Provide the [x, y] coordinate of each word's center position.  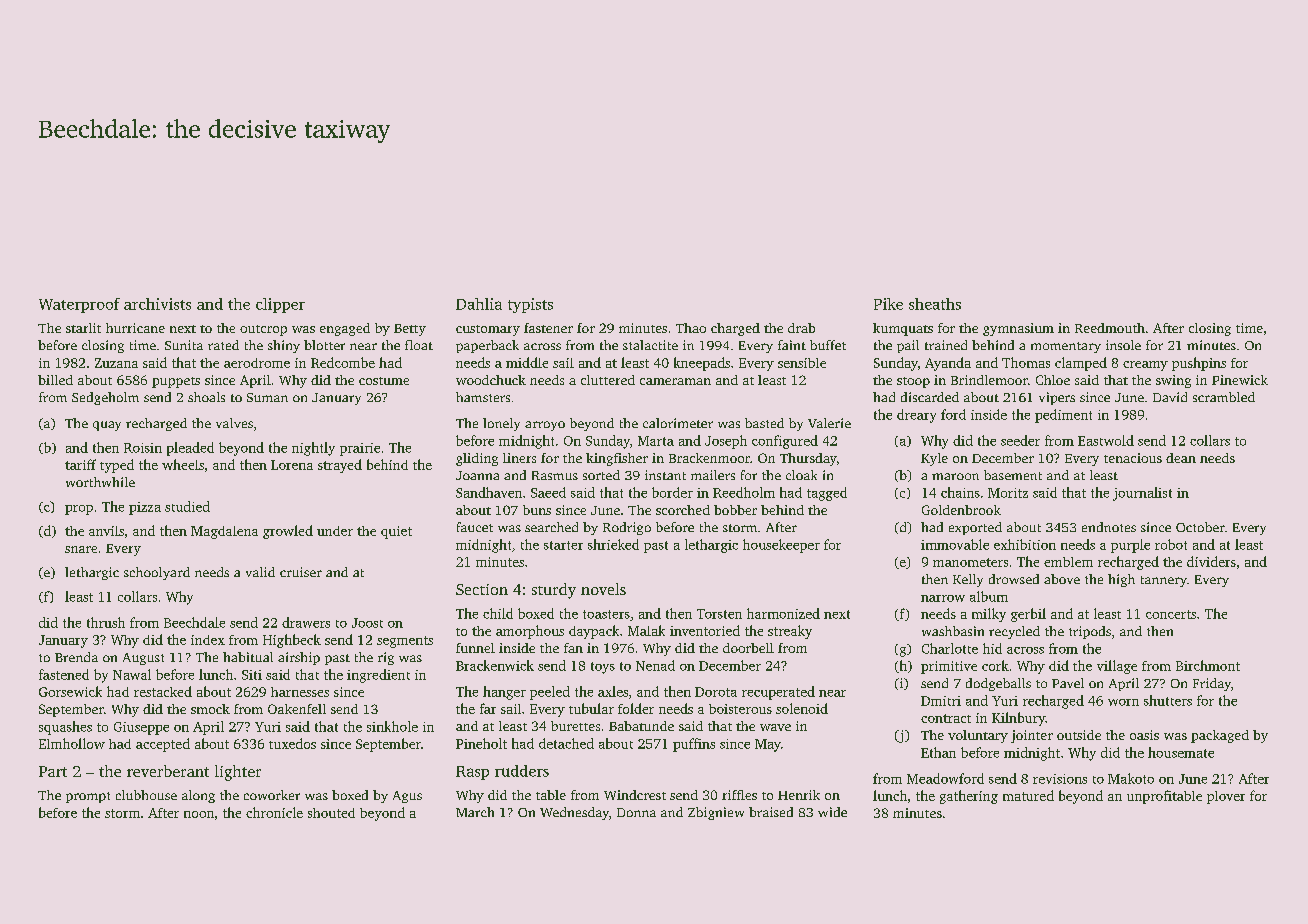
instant [665, 475]
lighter [238, 773]
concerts [1171, 614]
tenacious [1133, 458]
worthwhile [100, 482]
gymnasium [1018, 329]
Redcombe [343, 362]
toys [603, 668]
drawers [306, 622]
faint [792, 345]
